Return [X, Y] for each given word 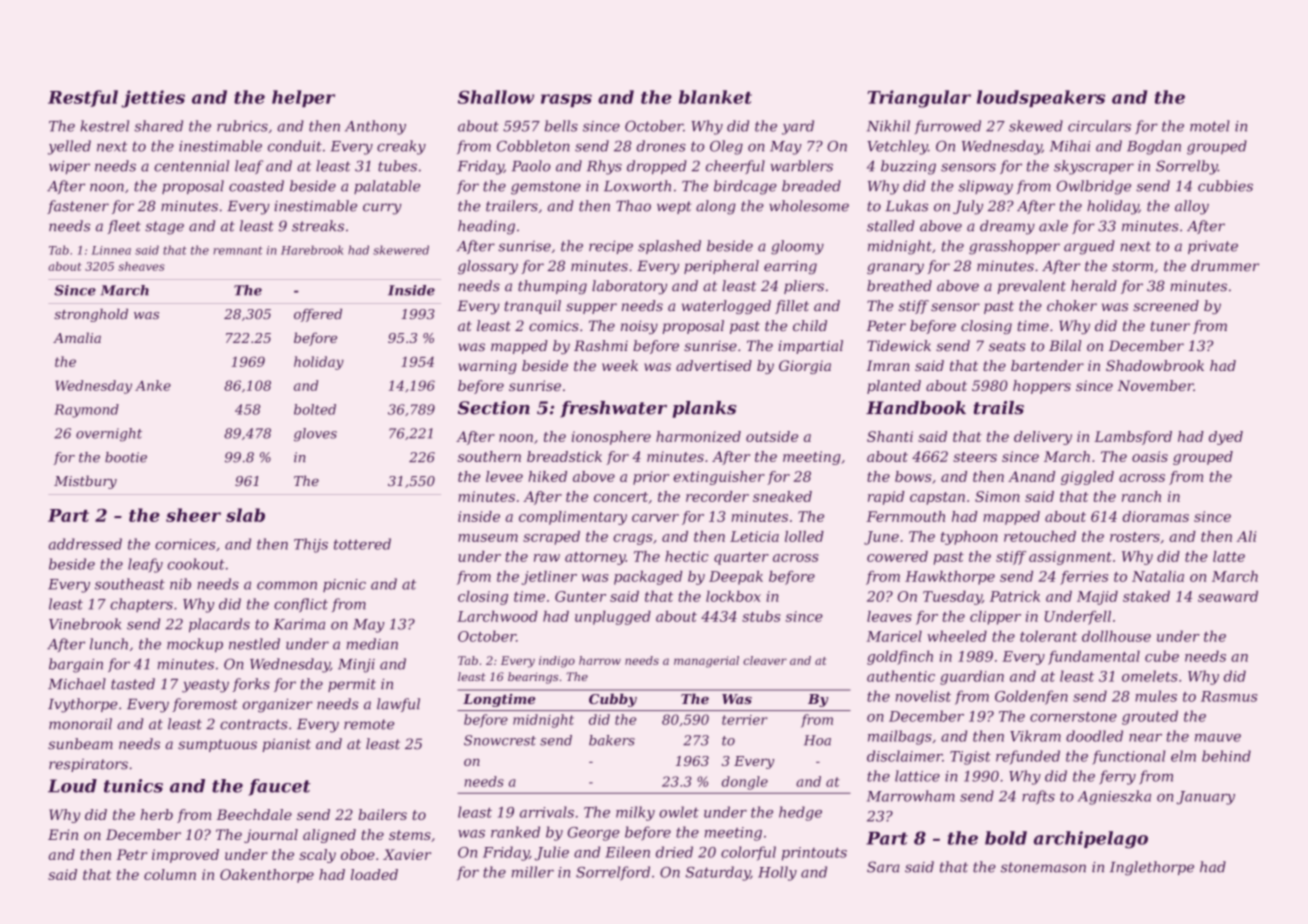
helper [303, 98]
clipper [995, 618]
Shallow [496, 97]
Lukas [906, 206]
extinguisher [719, 478]
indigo [557, 662]
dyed [1226, 438]
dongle [745, 783]
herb [156, 814]
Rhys [604, 167]
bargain [76, 665]
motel [1210, 126]
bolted [315, 409]
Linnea [111, 250]
